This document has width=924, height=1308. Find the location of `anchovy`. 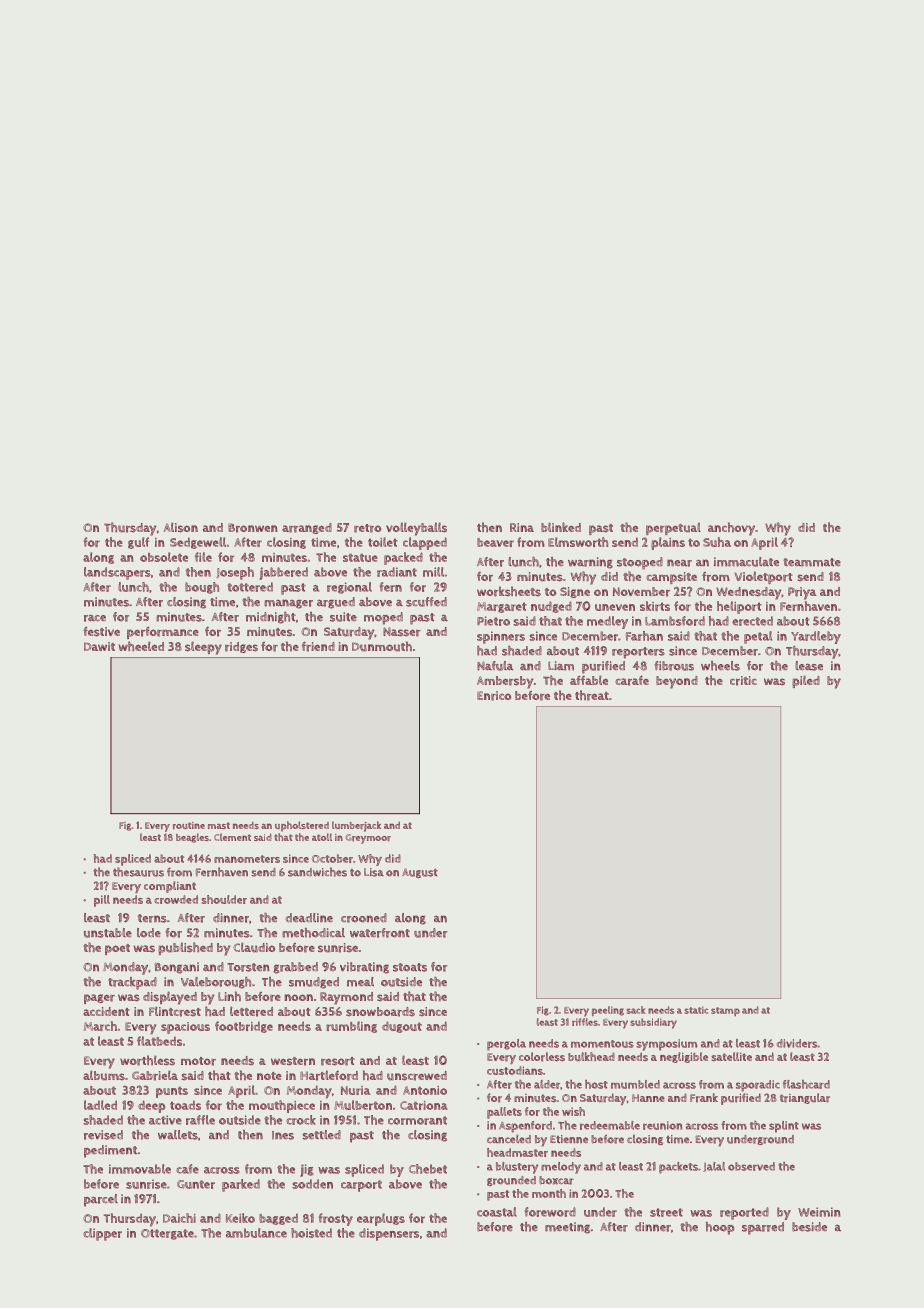

anchovy is located at coordinates (731, 529).
